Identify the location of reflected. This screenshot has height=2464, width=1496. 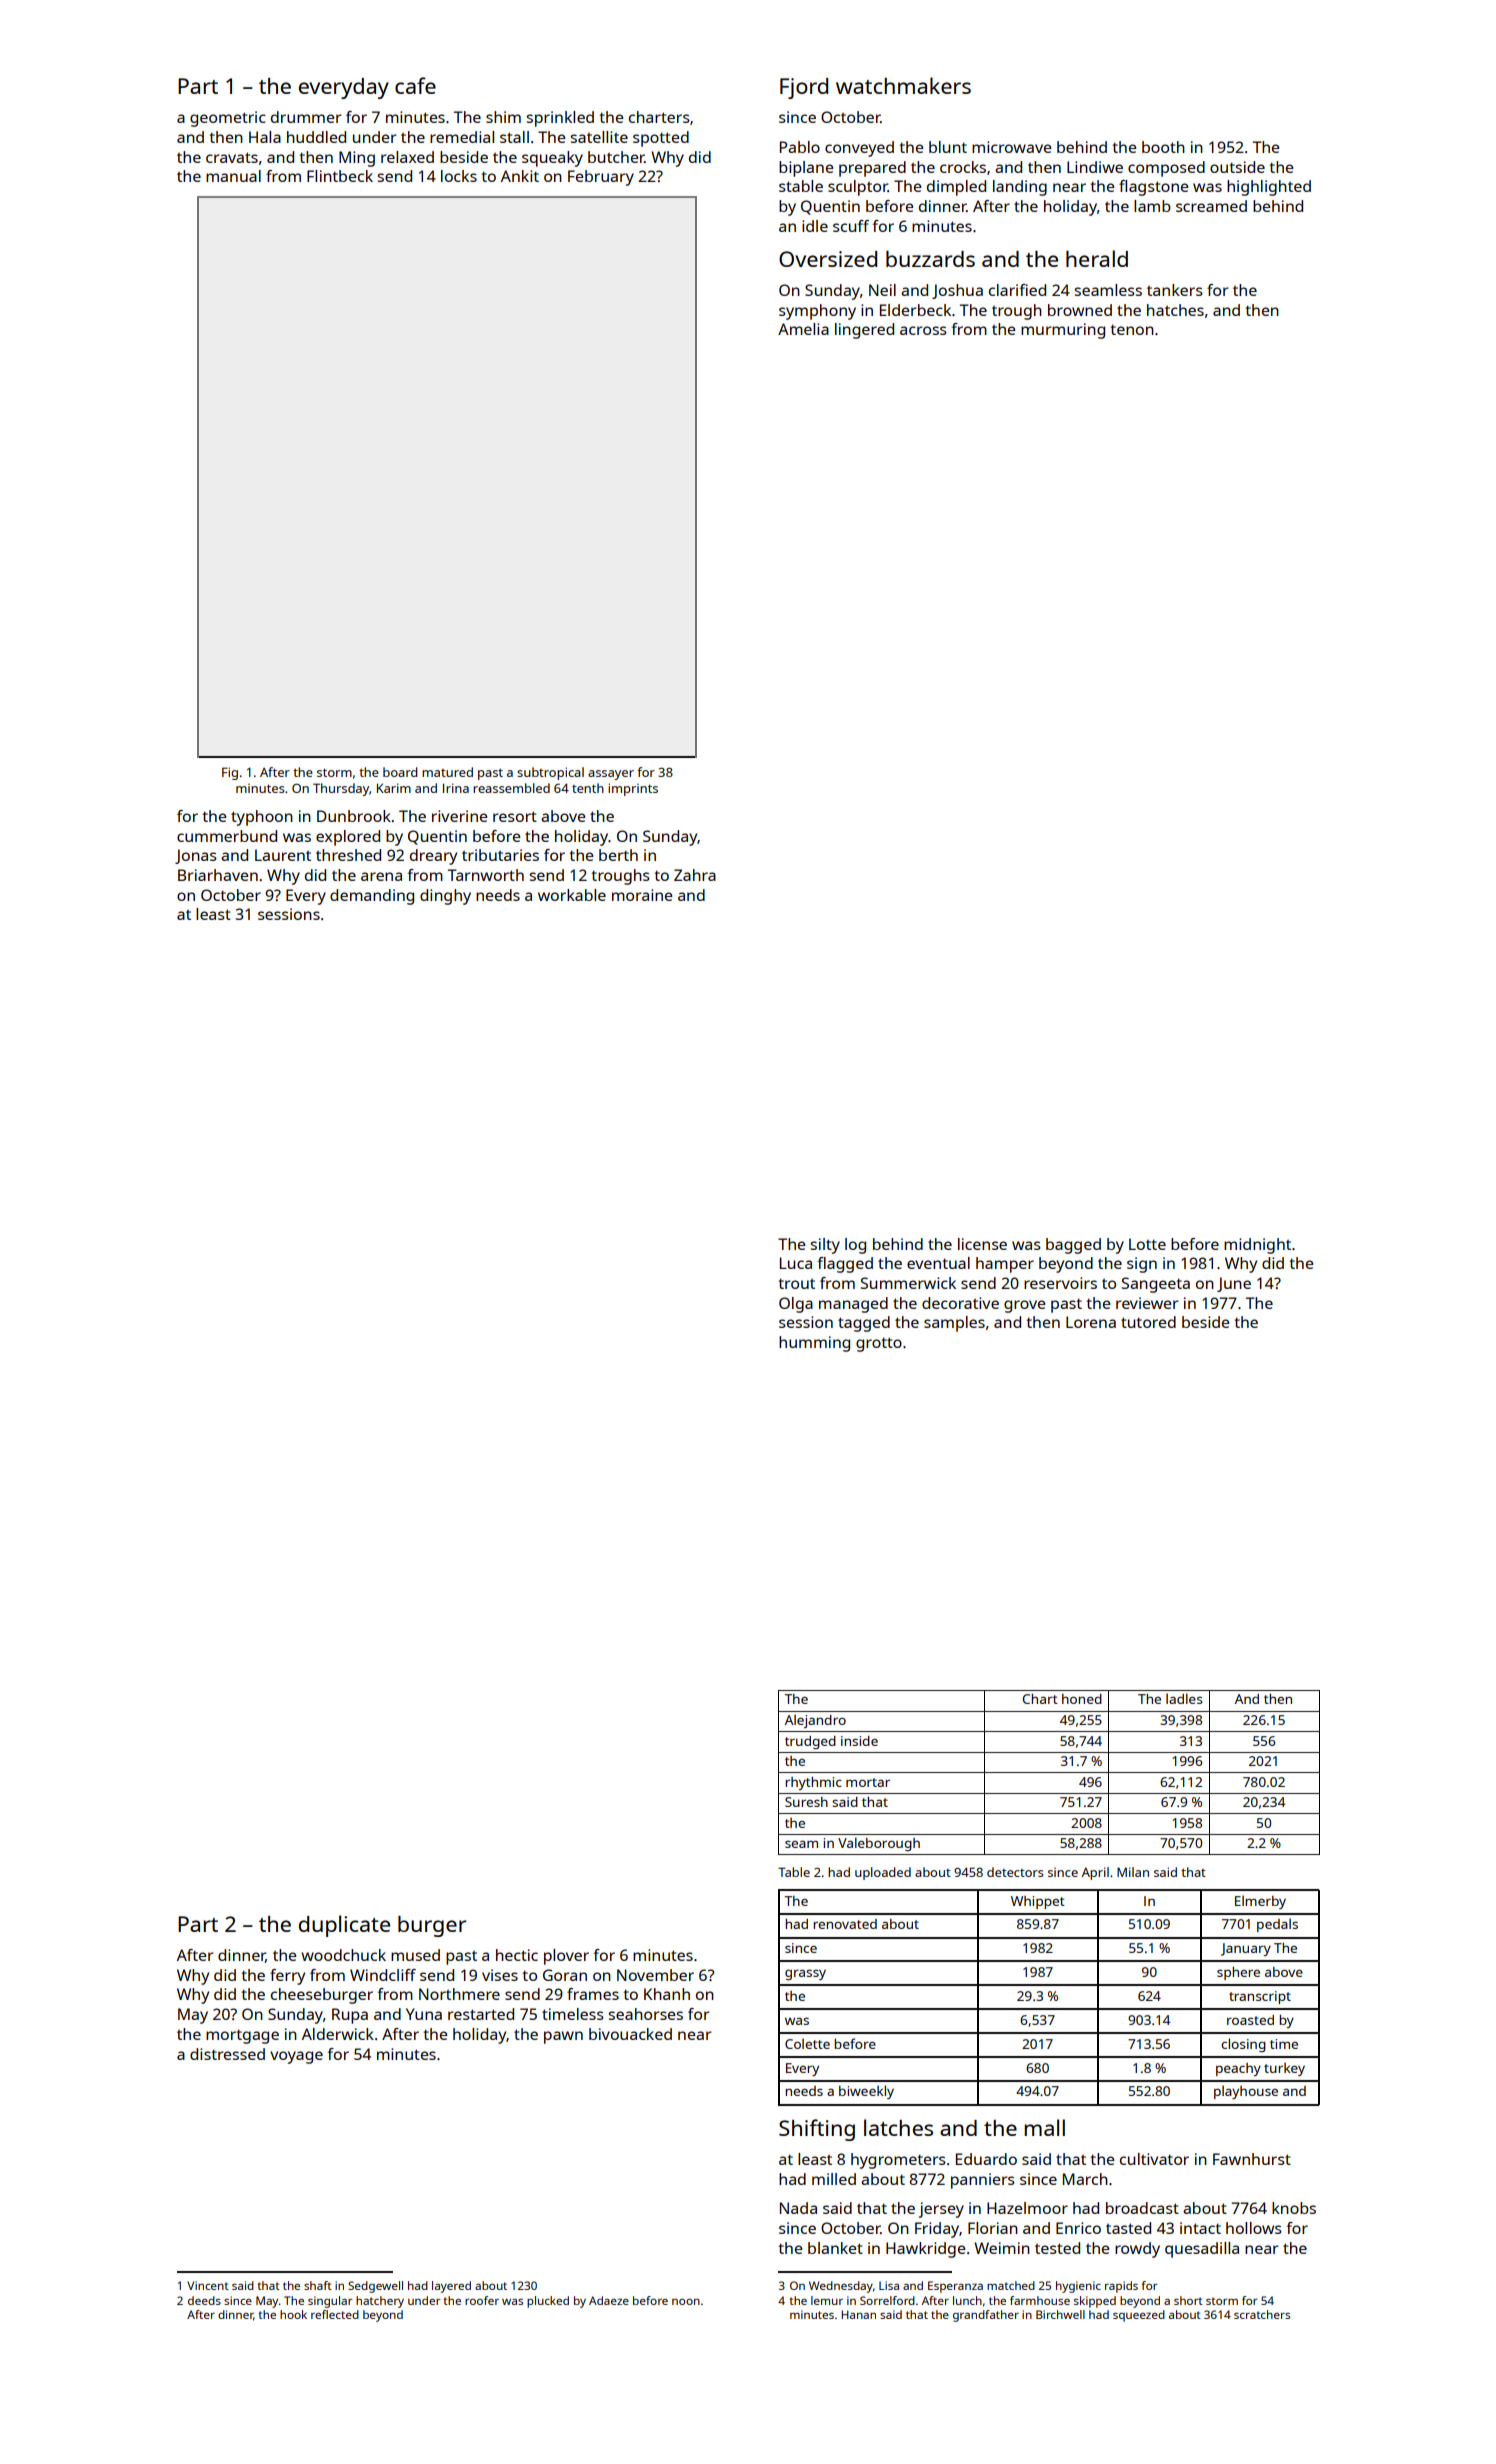
(335, 2314).
